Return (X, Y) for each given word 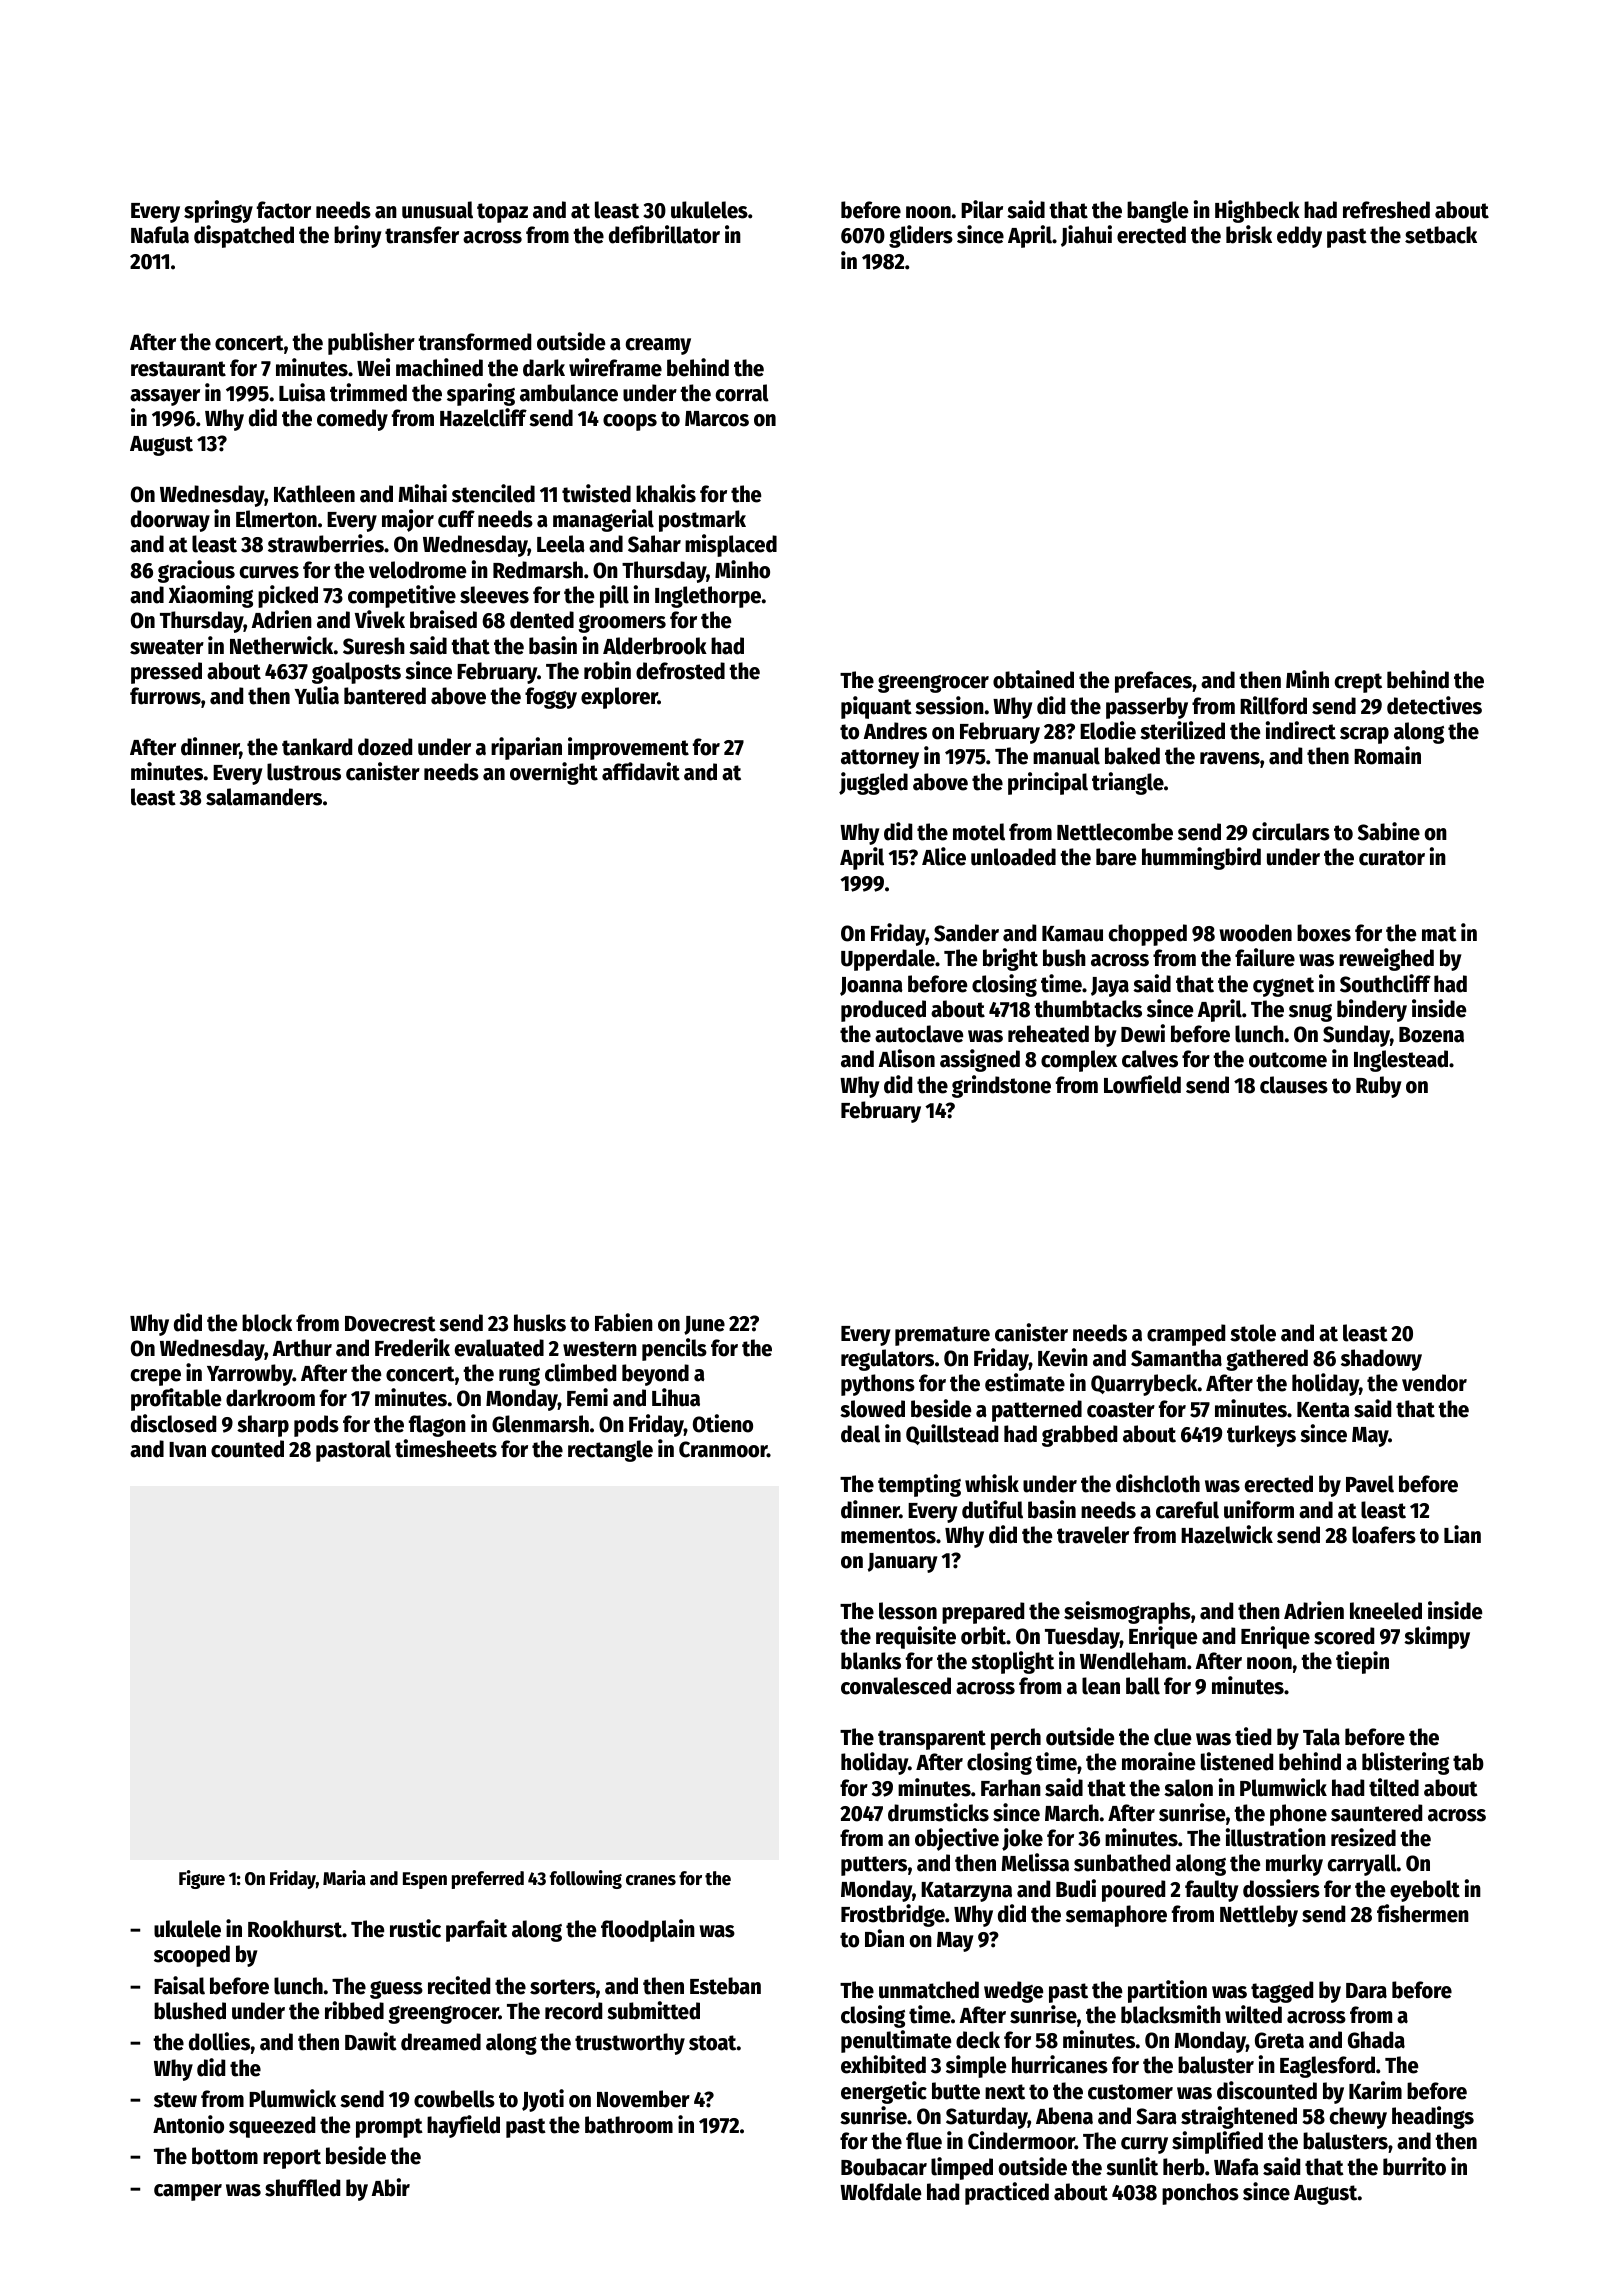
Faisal (179, 1985)
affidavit (641, 771)
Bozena (1431, 1035)
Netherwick (281, 645)
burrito (1414, 2166)
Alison (907, 1058)
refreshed (1386, 210)
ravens (1230, 758)
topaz (502, 213)
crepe (156, 1377)
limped (962, 2168)
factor (284, 210)
